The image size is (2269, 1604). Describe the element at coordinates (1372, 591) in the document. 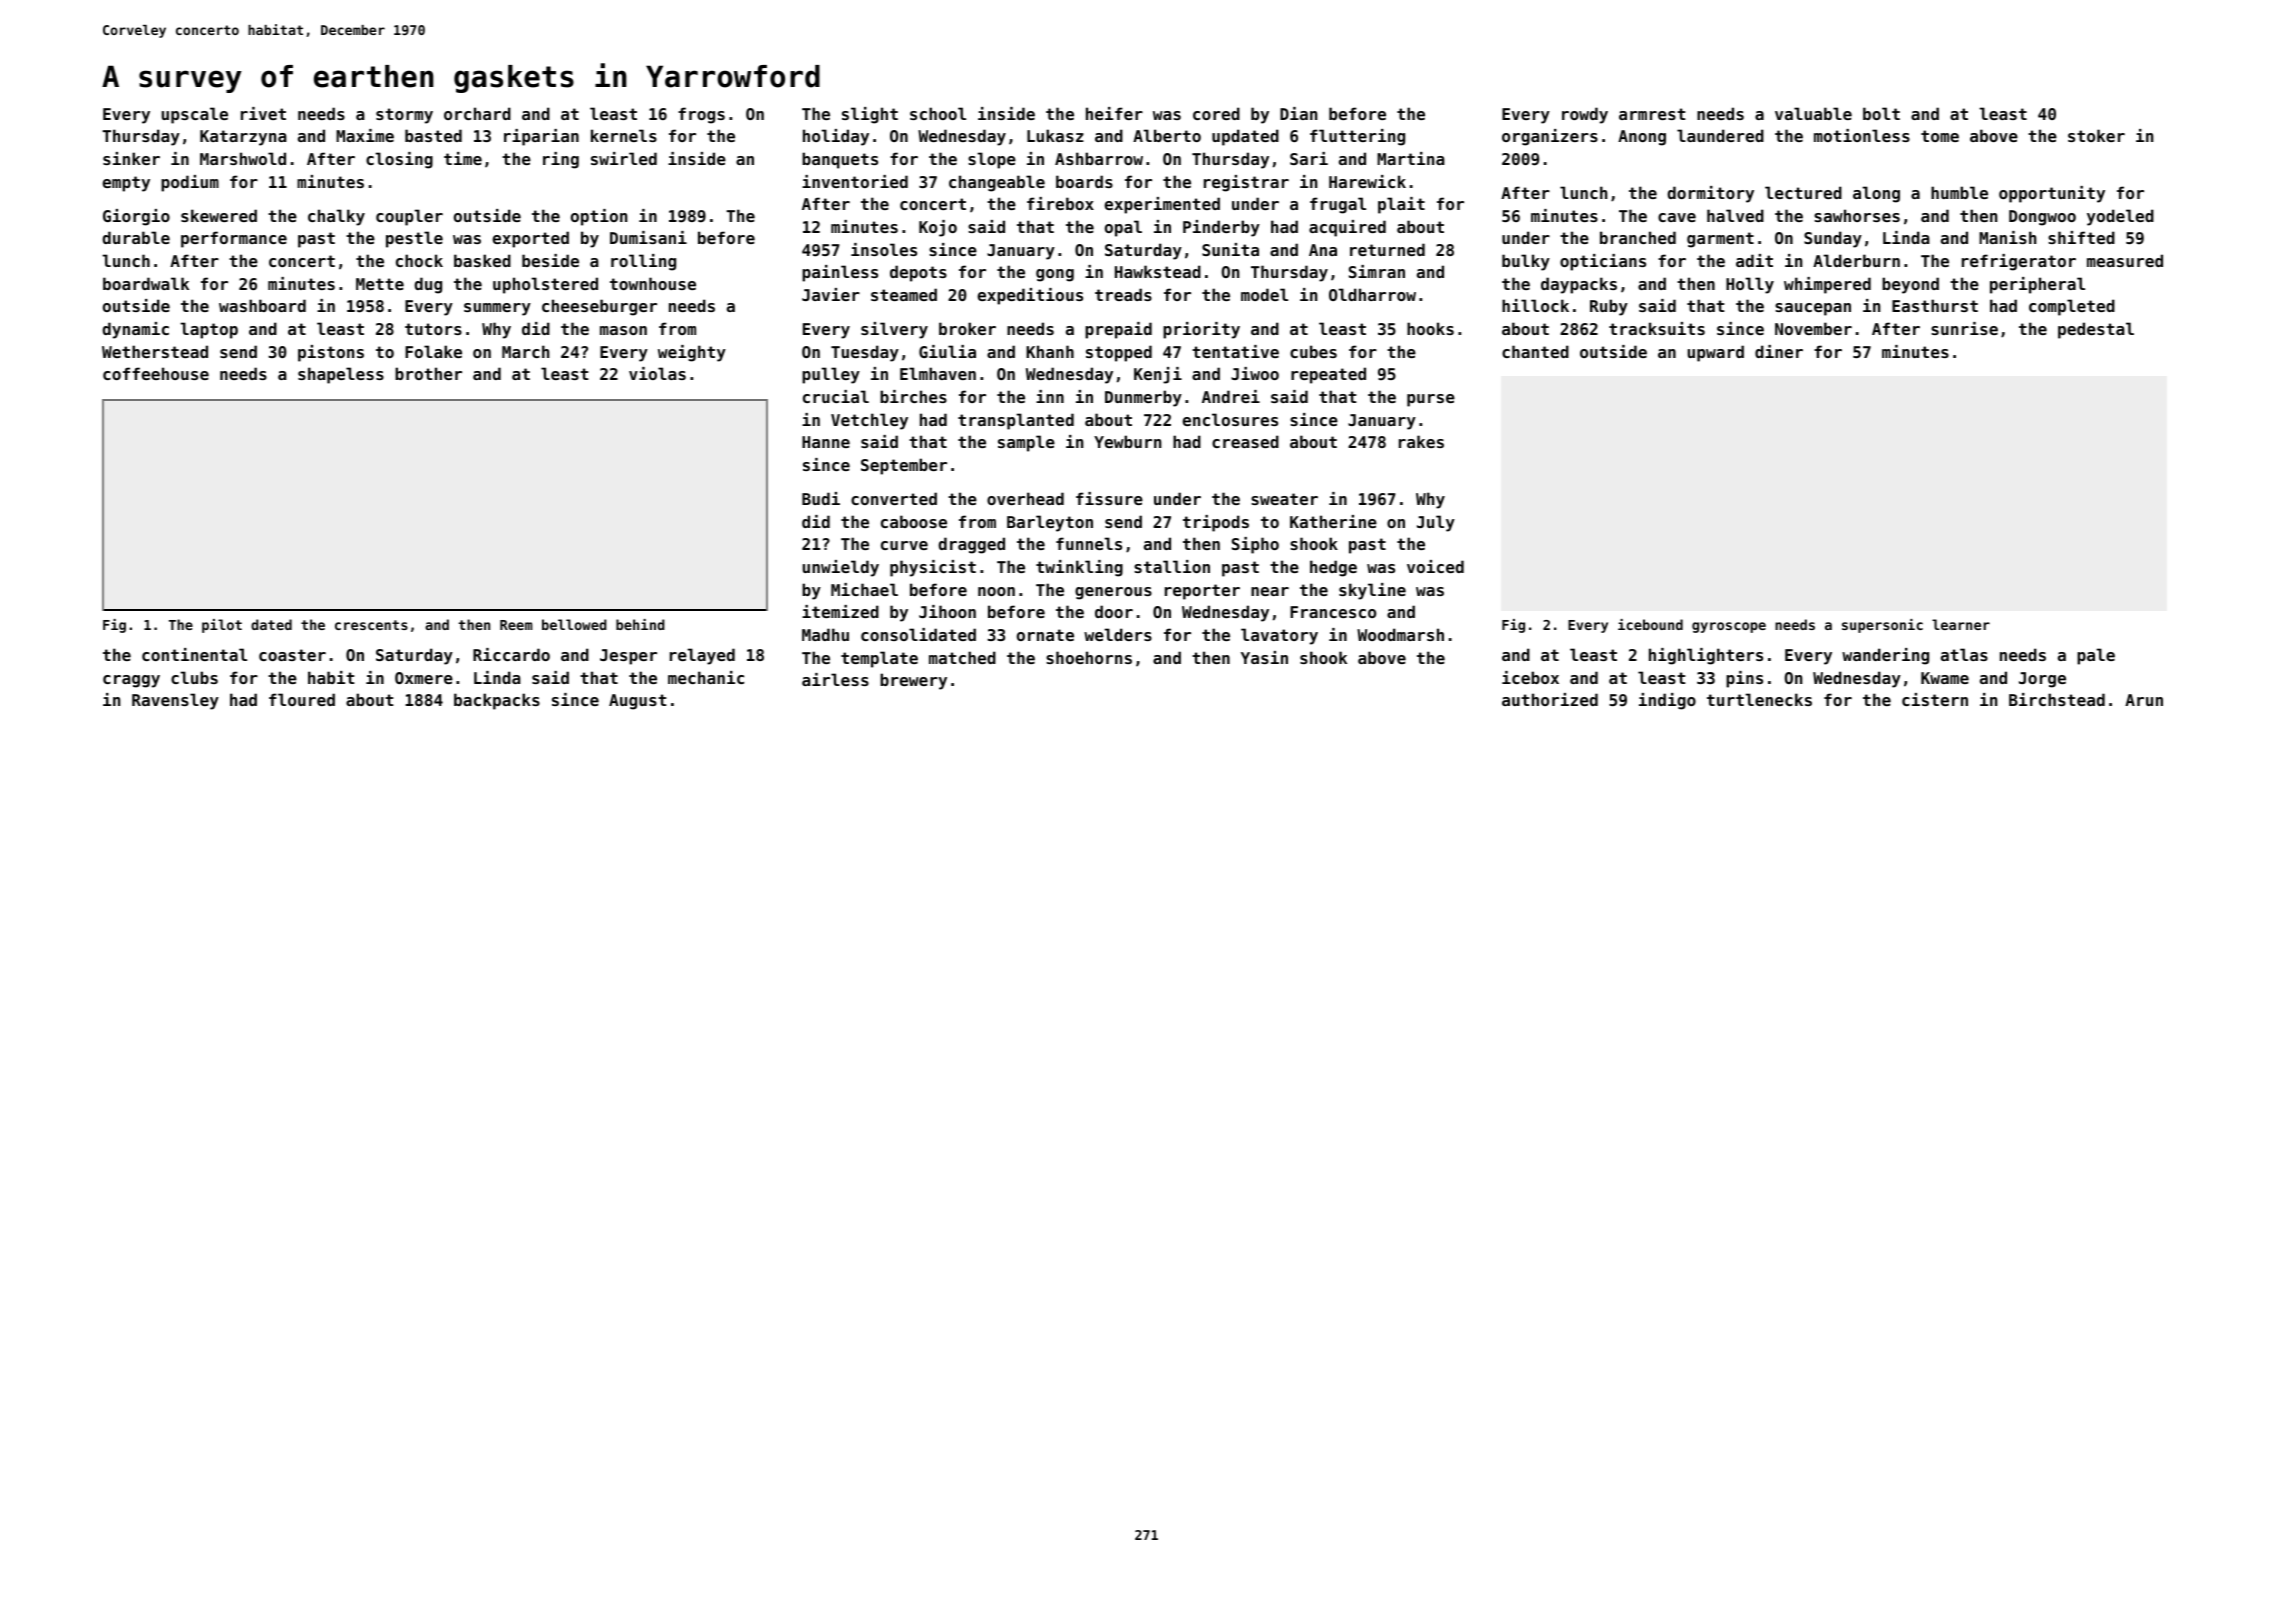

I see `skyline` at that location.
